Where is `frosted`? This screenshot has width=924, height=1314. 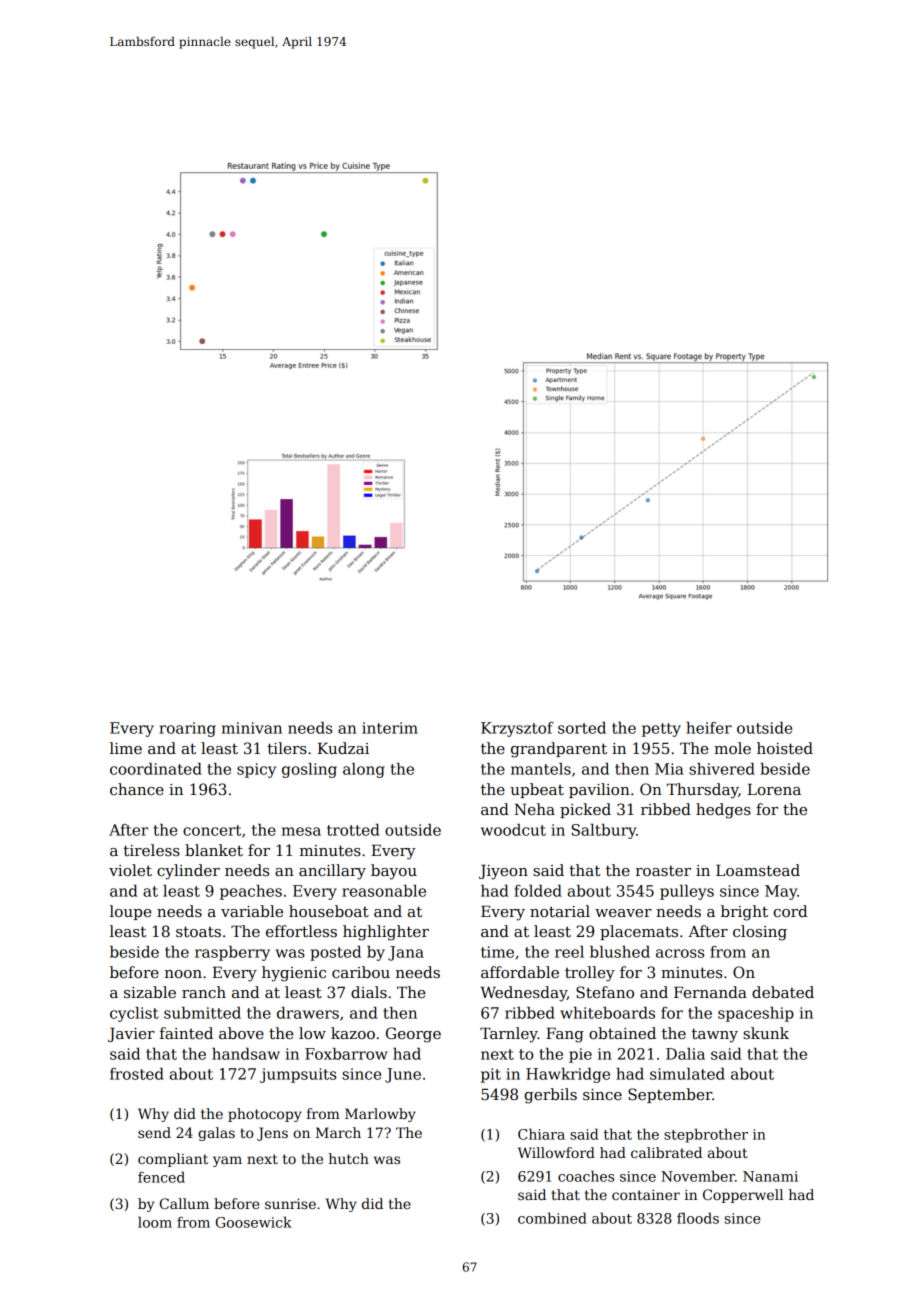
frosted is located at coordinates (137, 1074).
